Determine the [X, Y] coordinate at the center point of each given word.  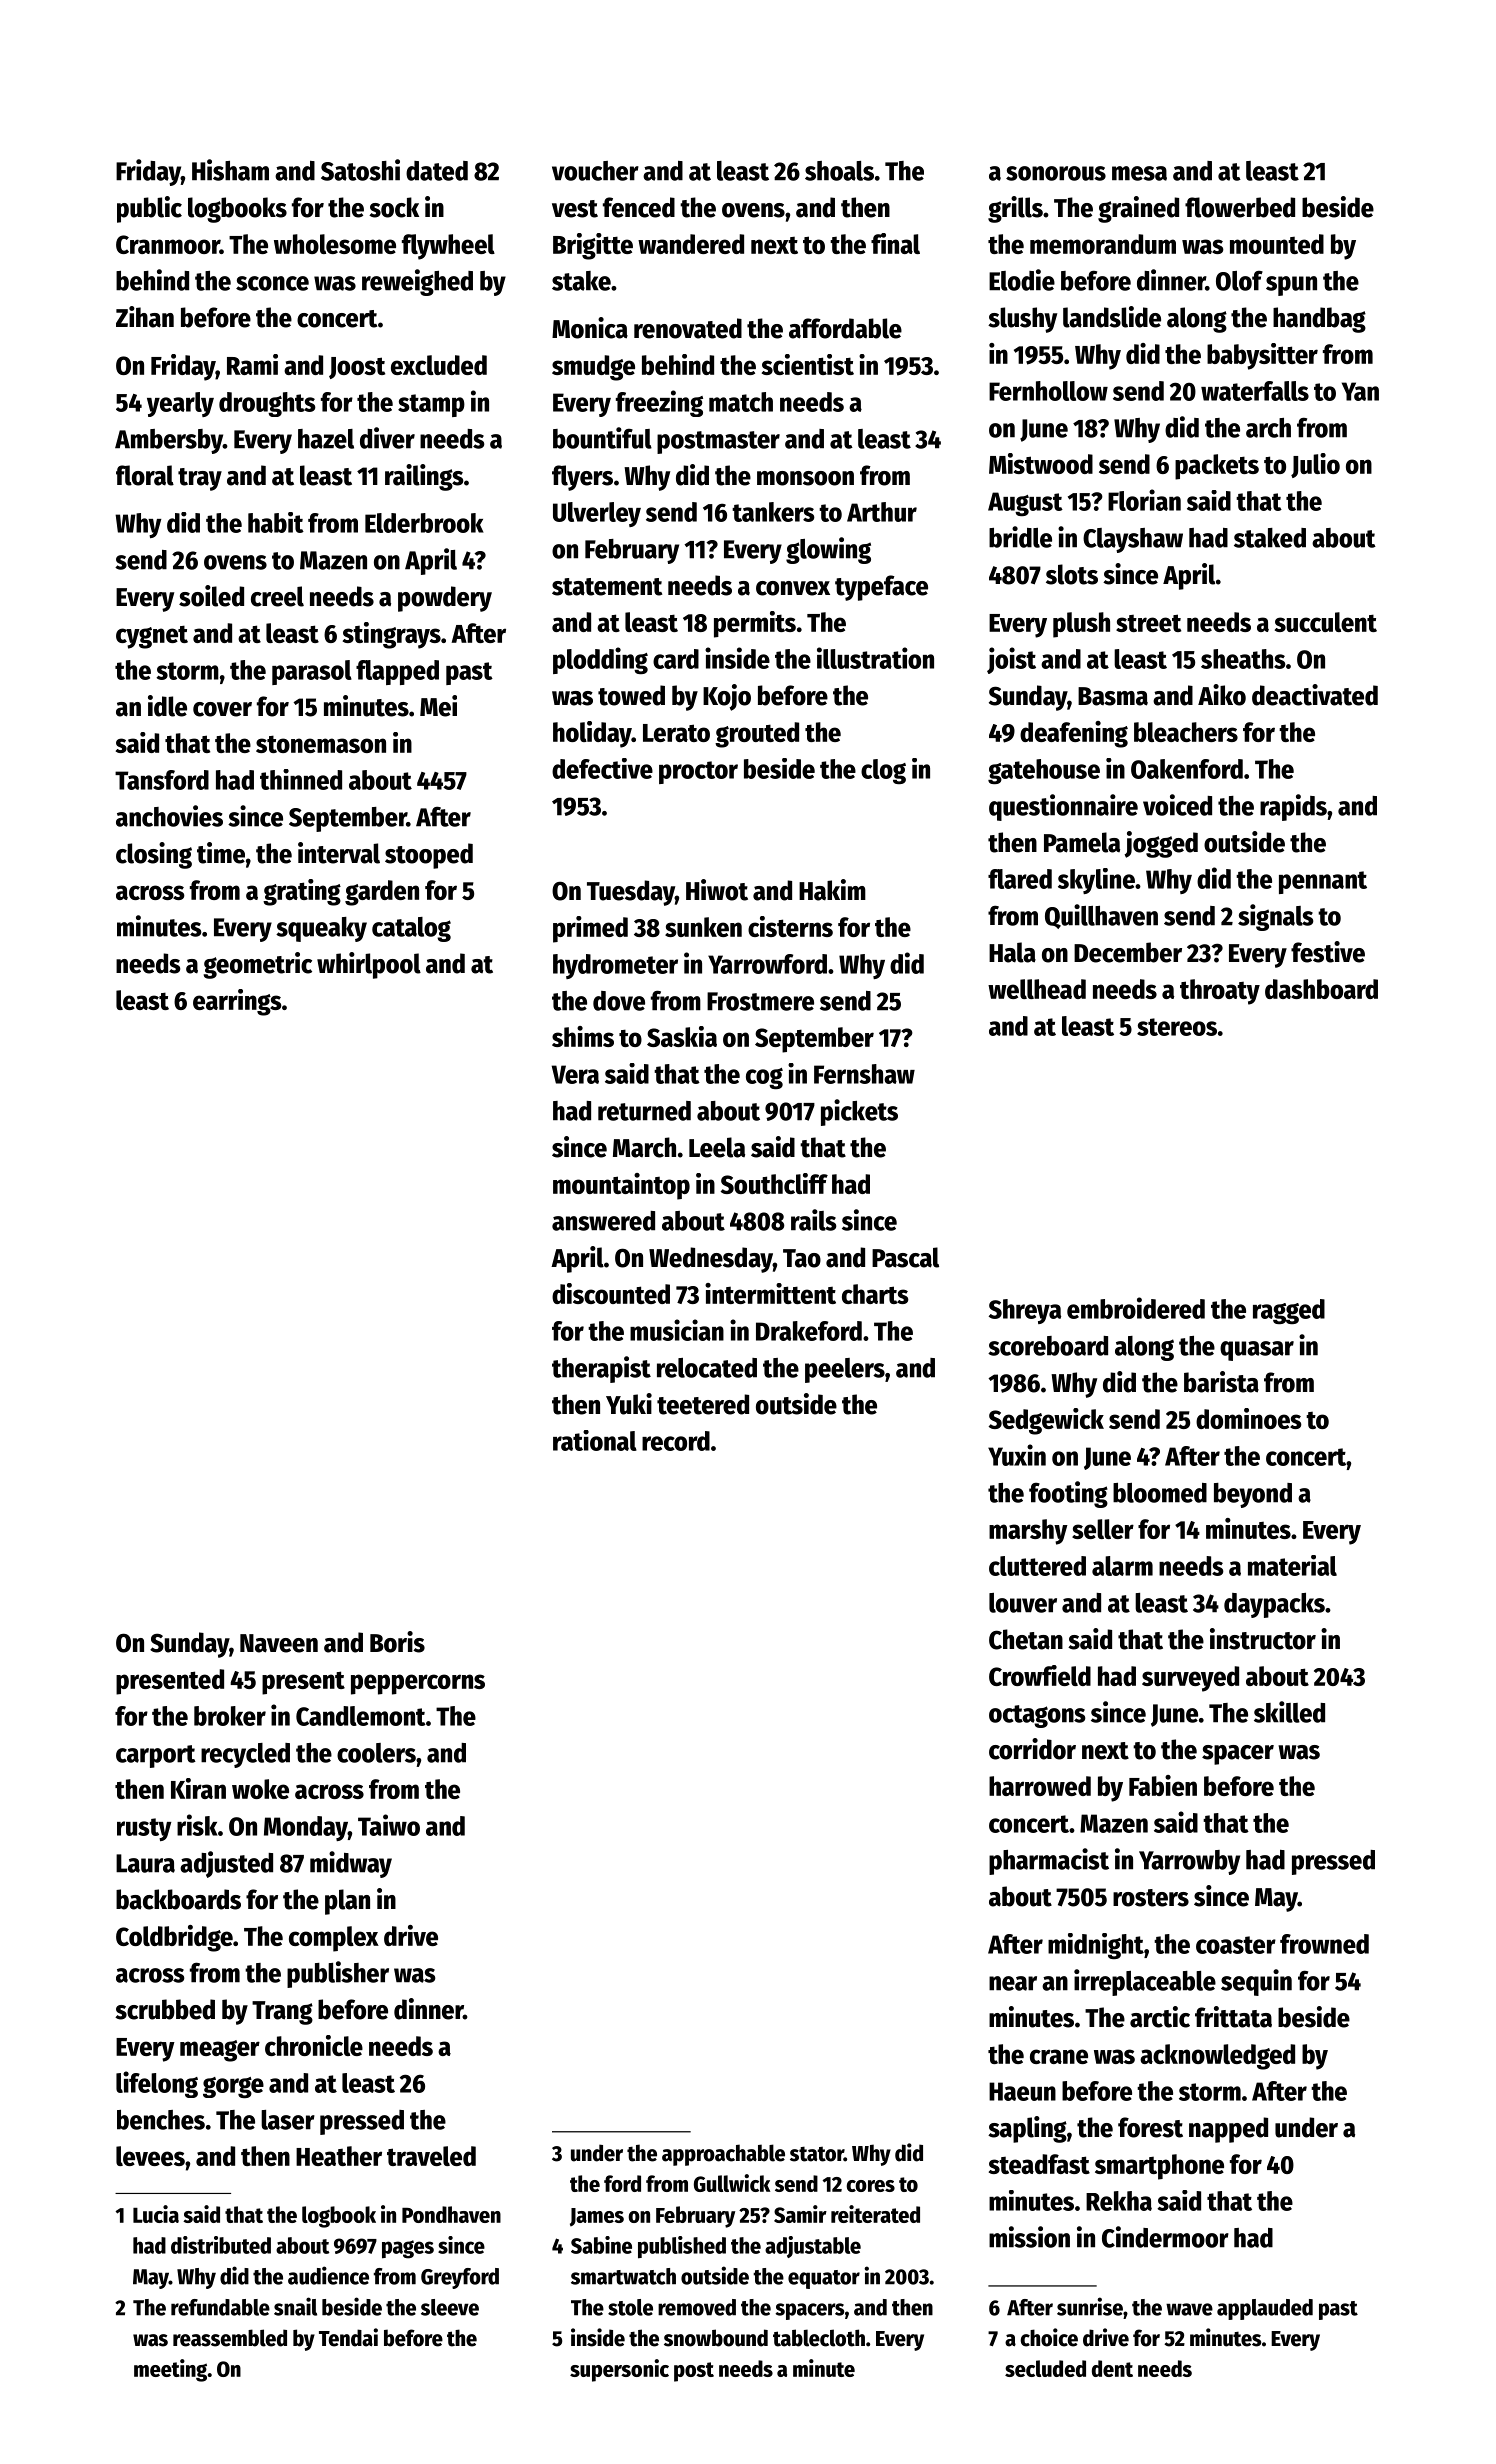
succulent [1326, 622]
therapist [601, 1369]
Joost [357, 368]
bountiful [602, 438]
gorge [233, 2087]
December [1128, 952]
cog [764, 1078]
